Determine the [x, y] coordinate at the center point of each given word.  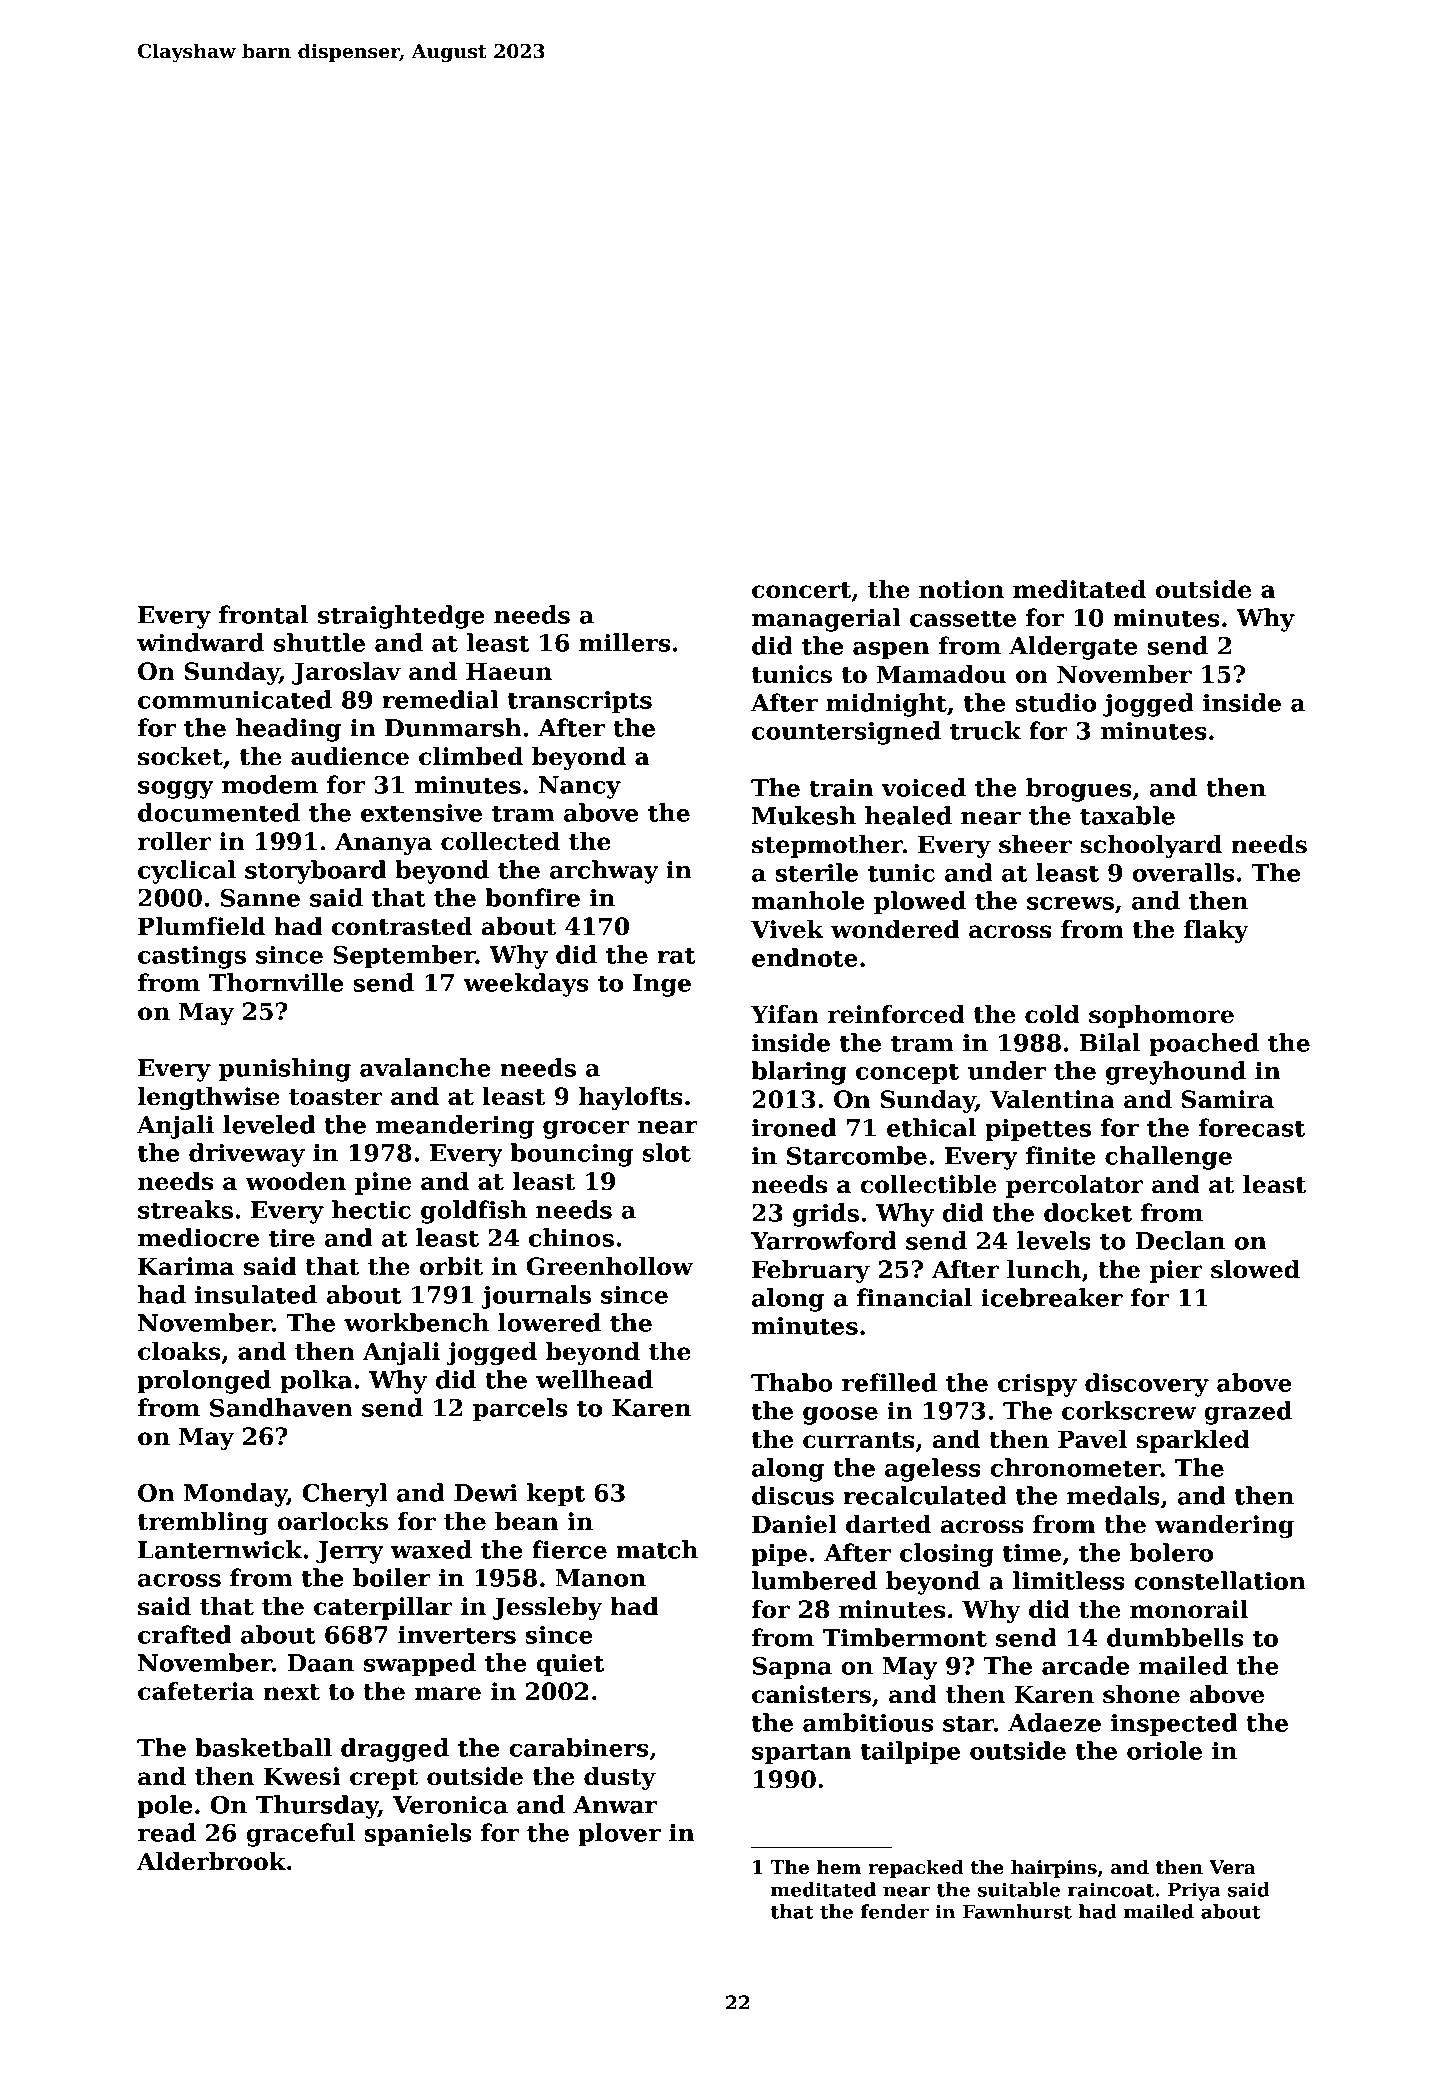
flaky [1216, 931]
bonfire [532, 897]
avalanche [425, 1067]
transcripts [580, 702]
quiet [570, 1665]
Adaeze [1054, 1722]
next [291, 1692]
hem [839, 1867]
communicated [235, 699]
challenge [1168, 1158]
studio [1055, 702]
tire [292, 1238]
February [811, 1271]
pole [165, 1807]
